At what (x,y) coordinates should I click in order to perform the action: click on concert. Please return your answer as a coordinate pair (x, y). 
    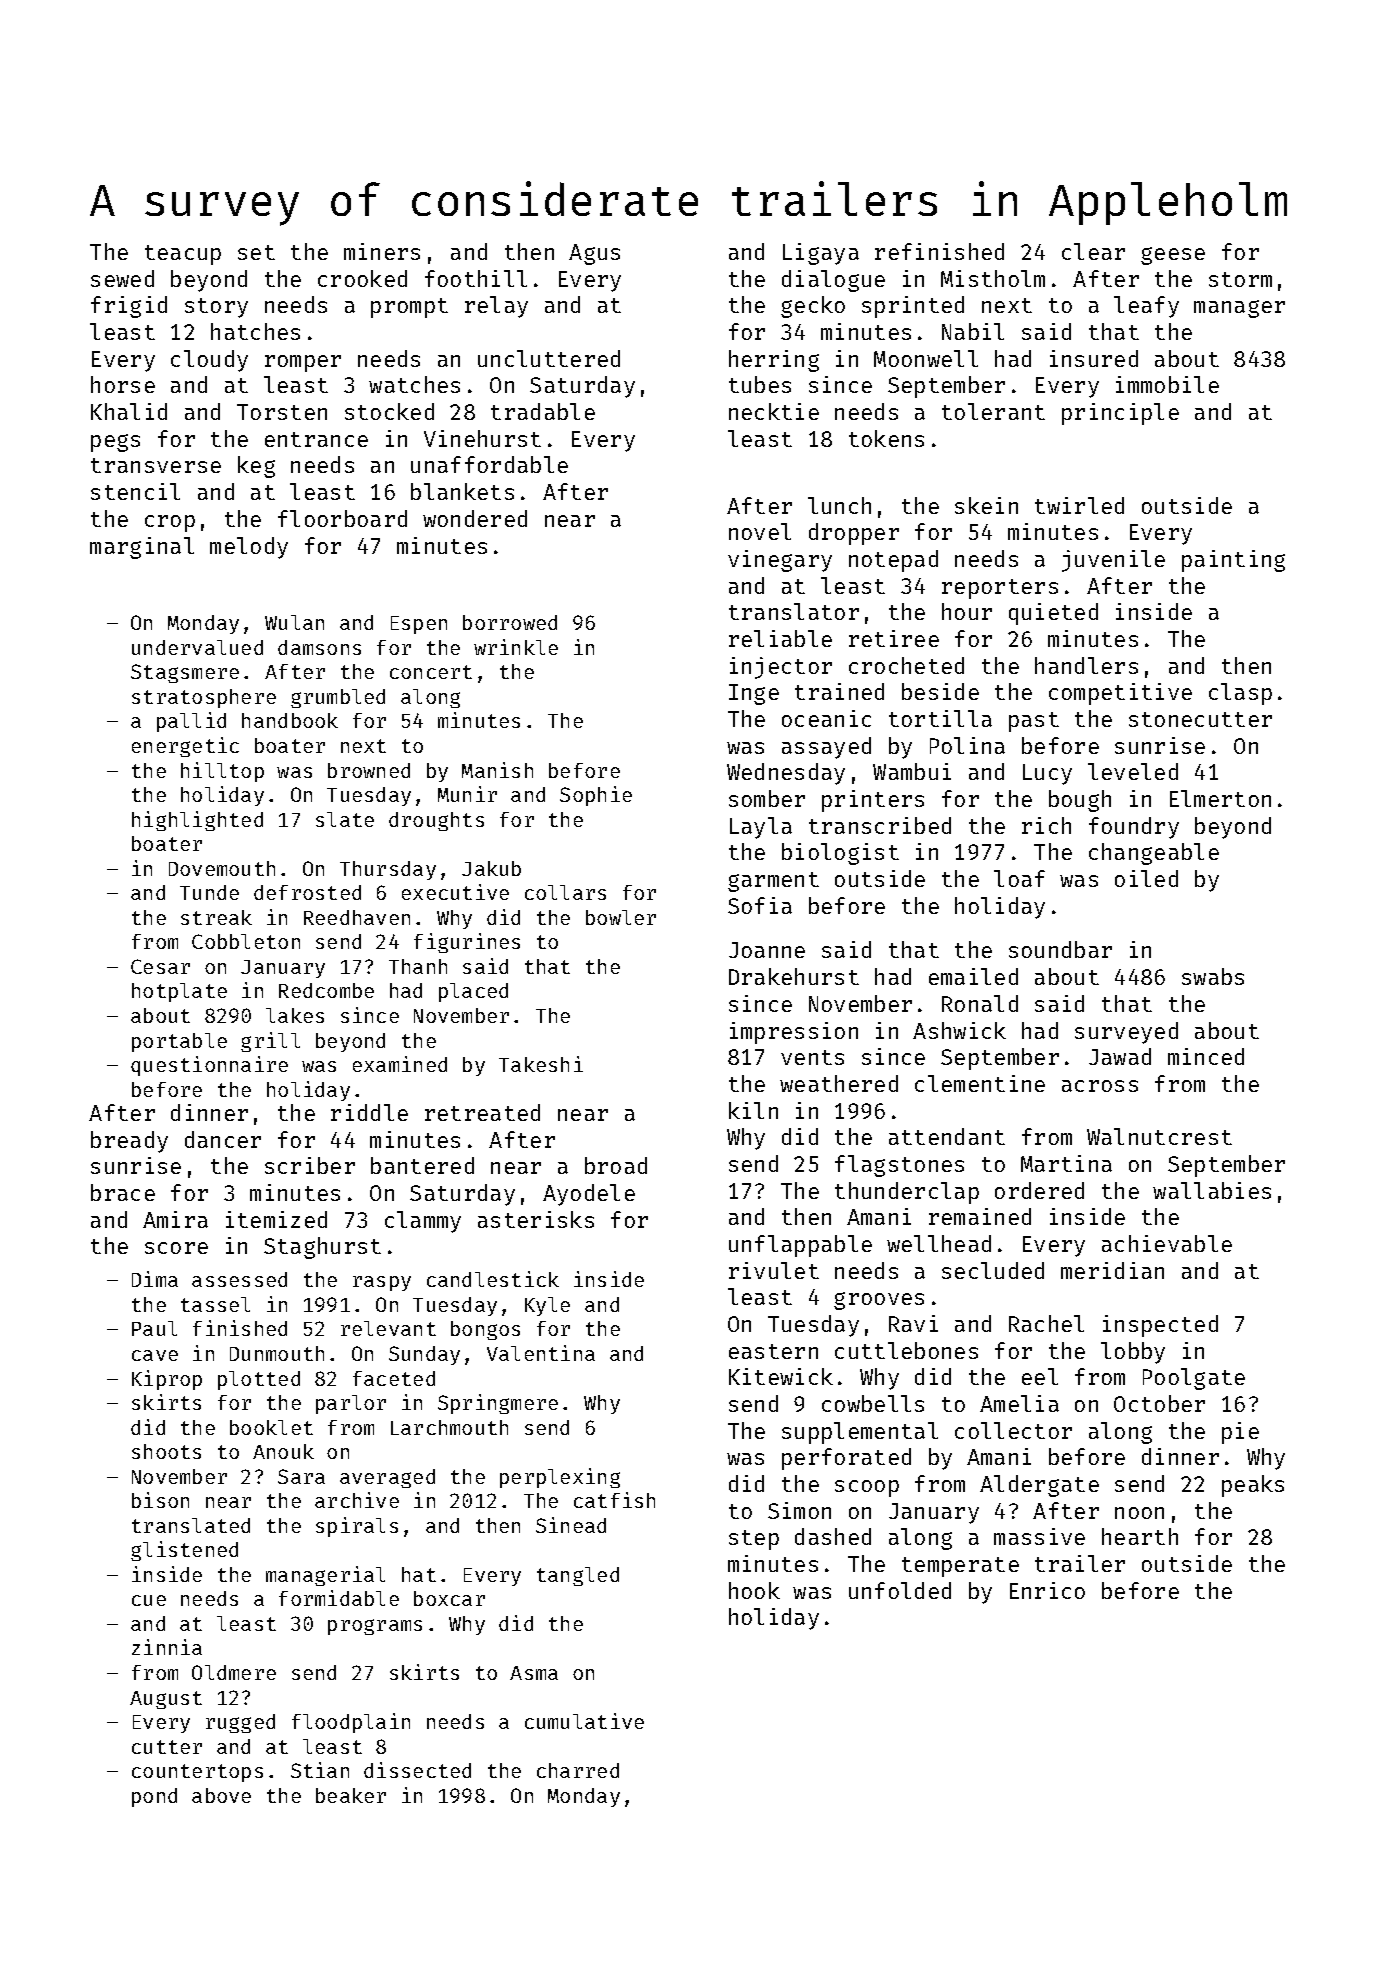
    Looking at the image, I should click on (431, 672).
